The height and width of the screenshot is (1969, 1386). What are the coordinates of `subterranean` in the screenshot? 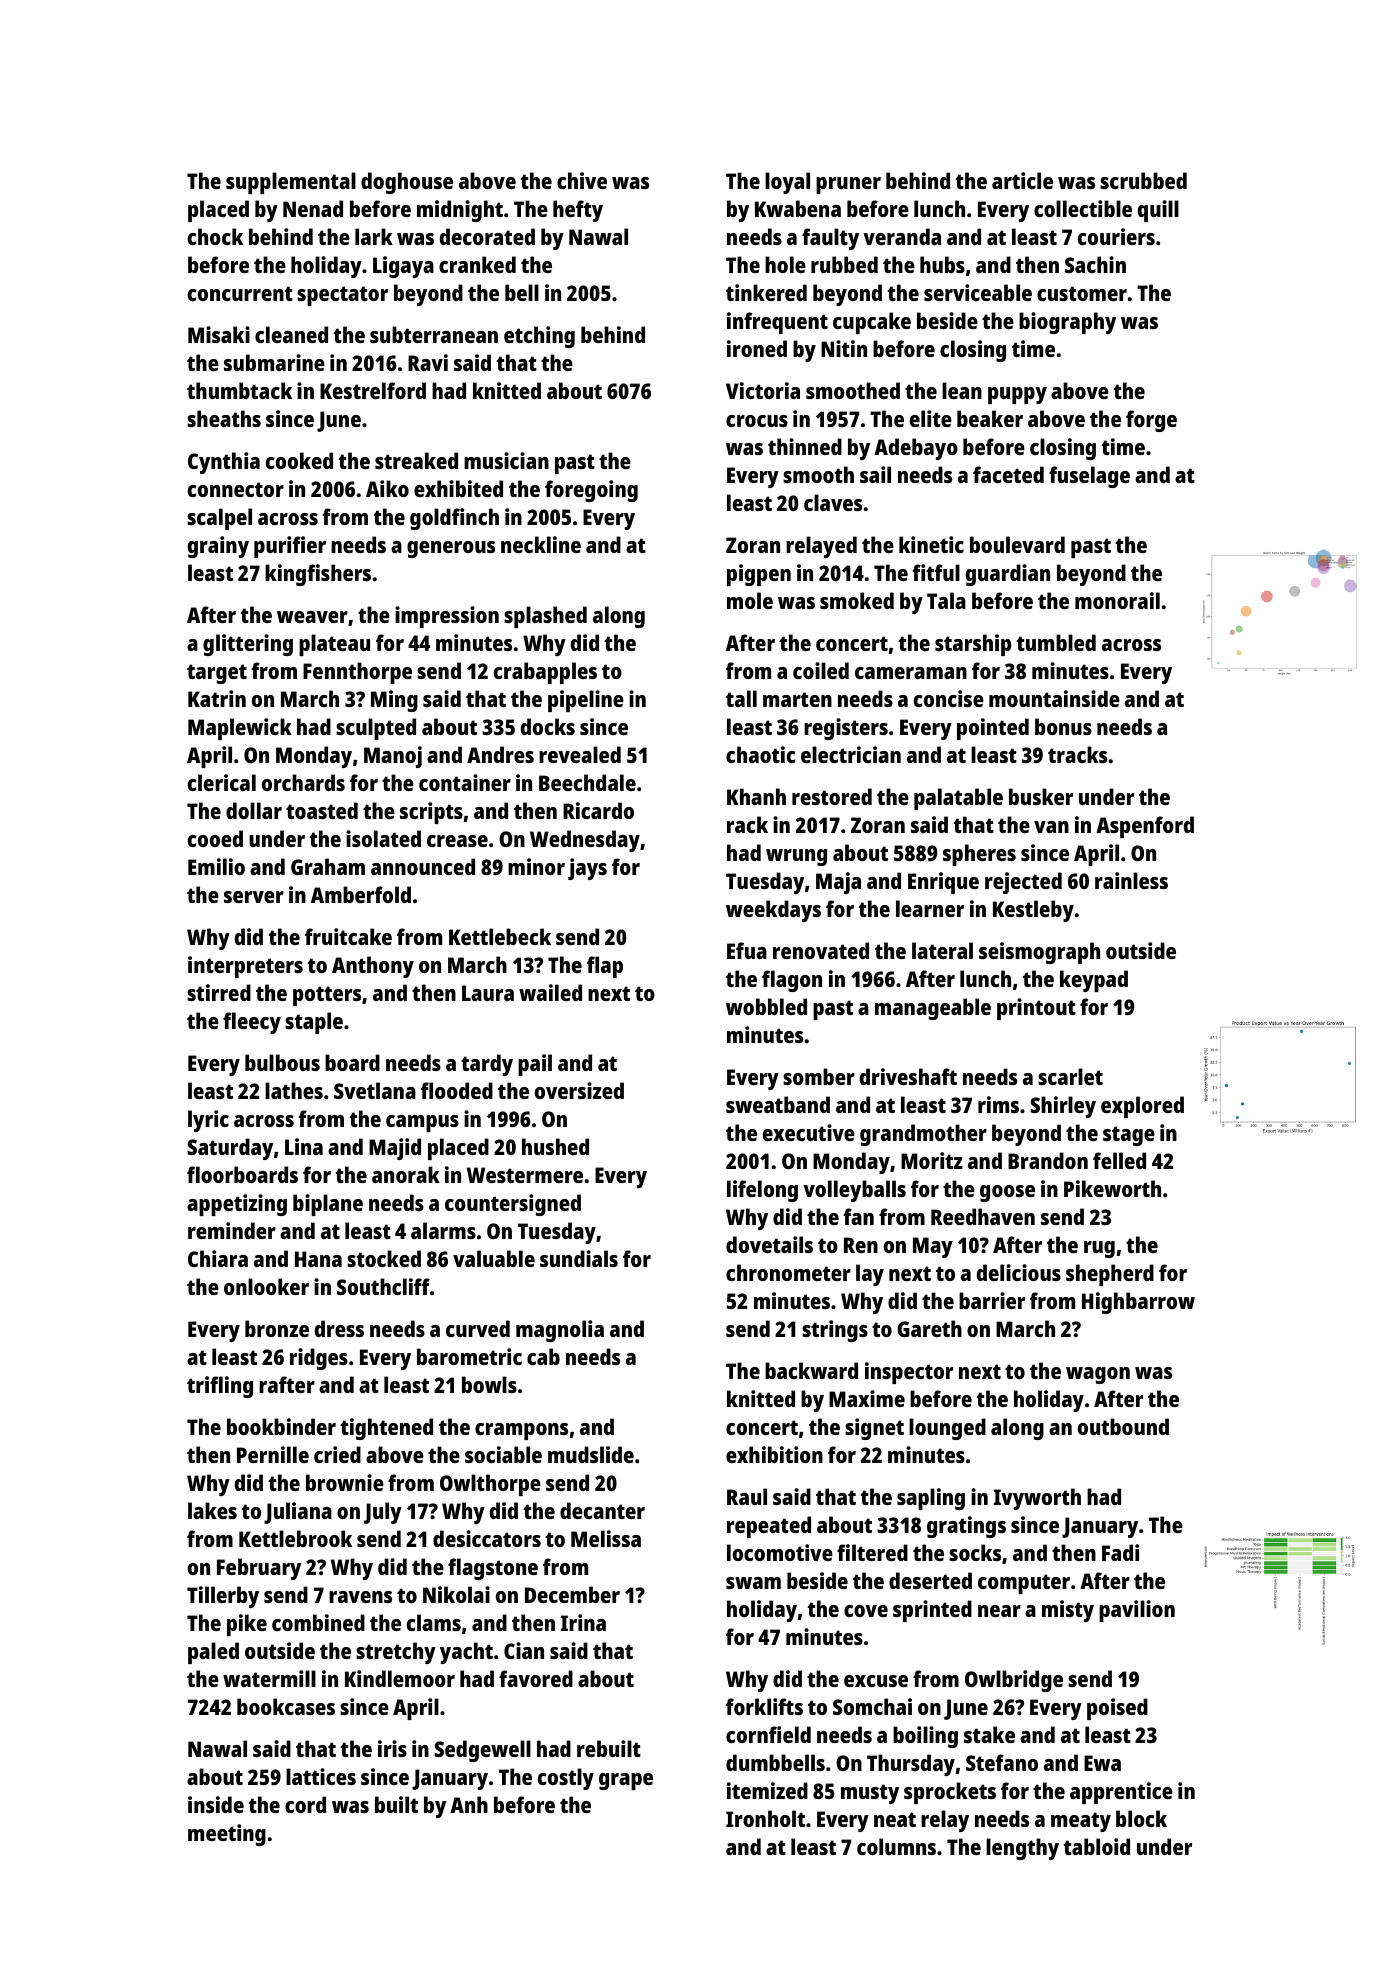 It's located at (434, 334).
